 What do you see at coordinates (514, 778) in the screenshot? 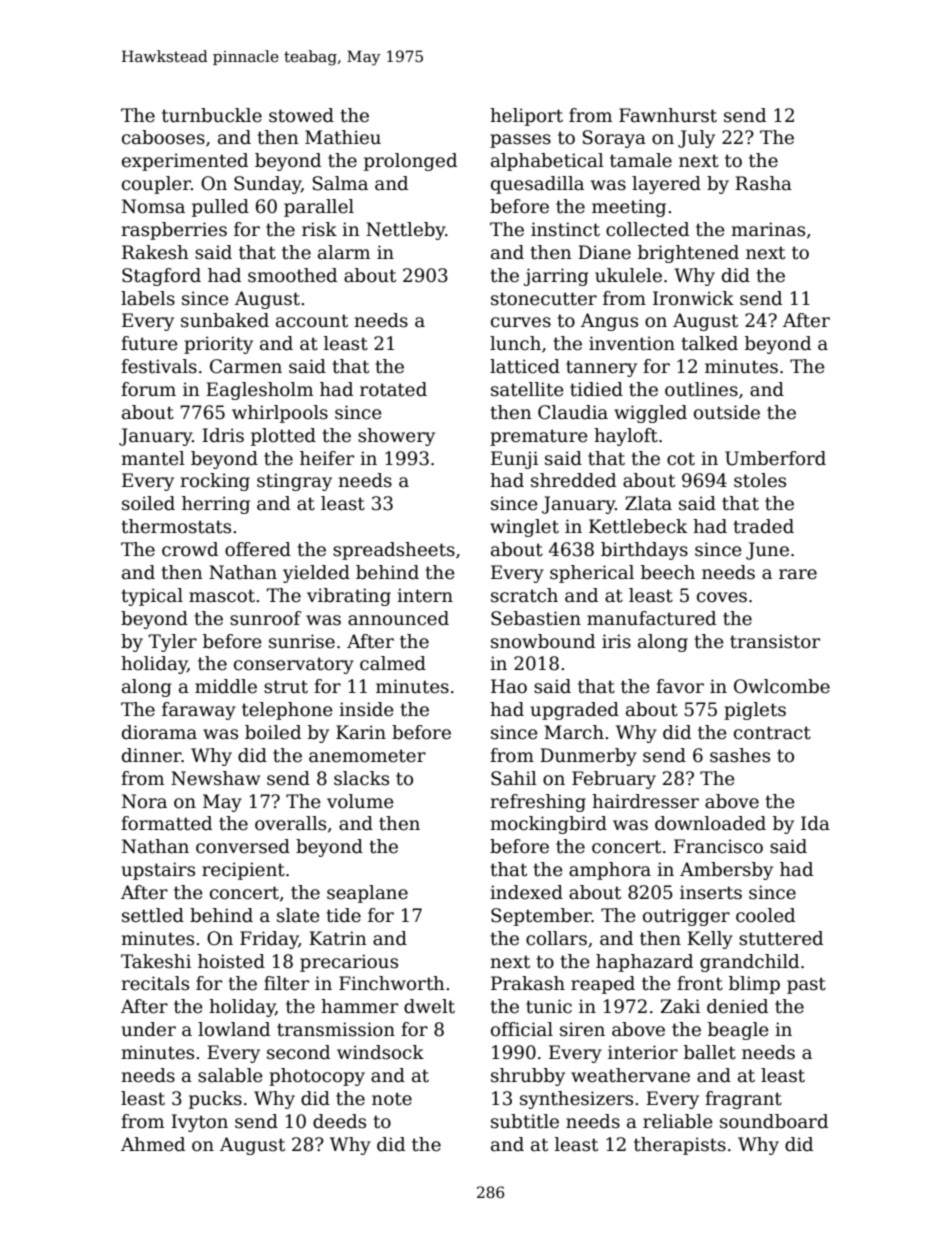
I see `Sahil` at bounding box center [514, 778].
